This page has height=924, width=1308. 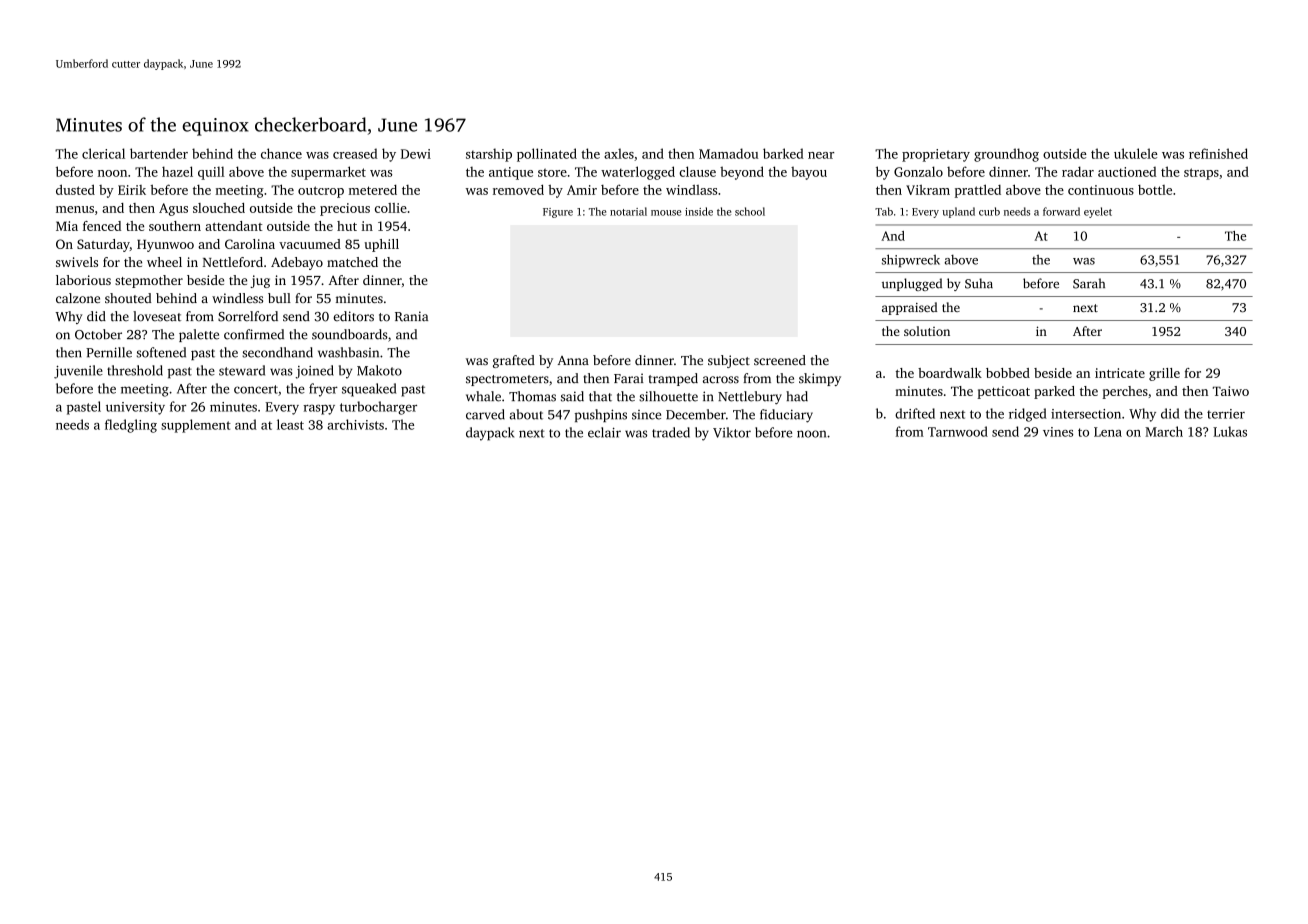 I want to click on archivists, so click(x=355, y=424).
